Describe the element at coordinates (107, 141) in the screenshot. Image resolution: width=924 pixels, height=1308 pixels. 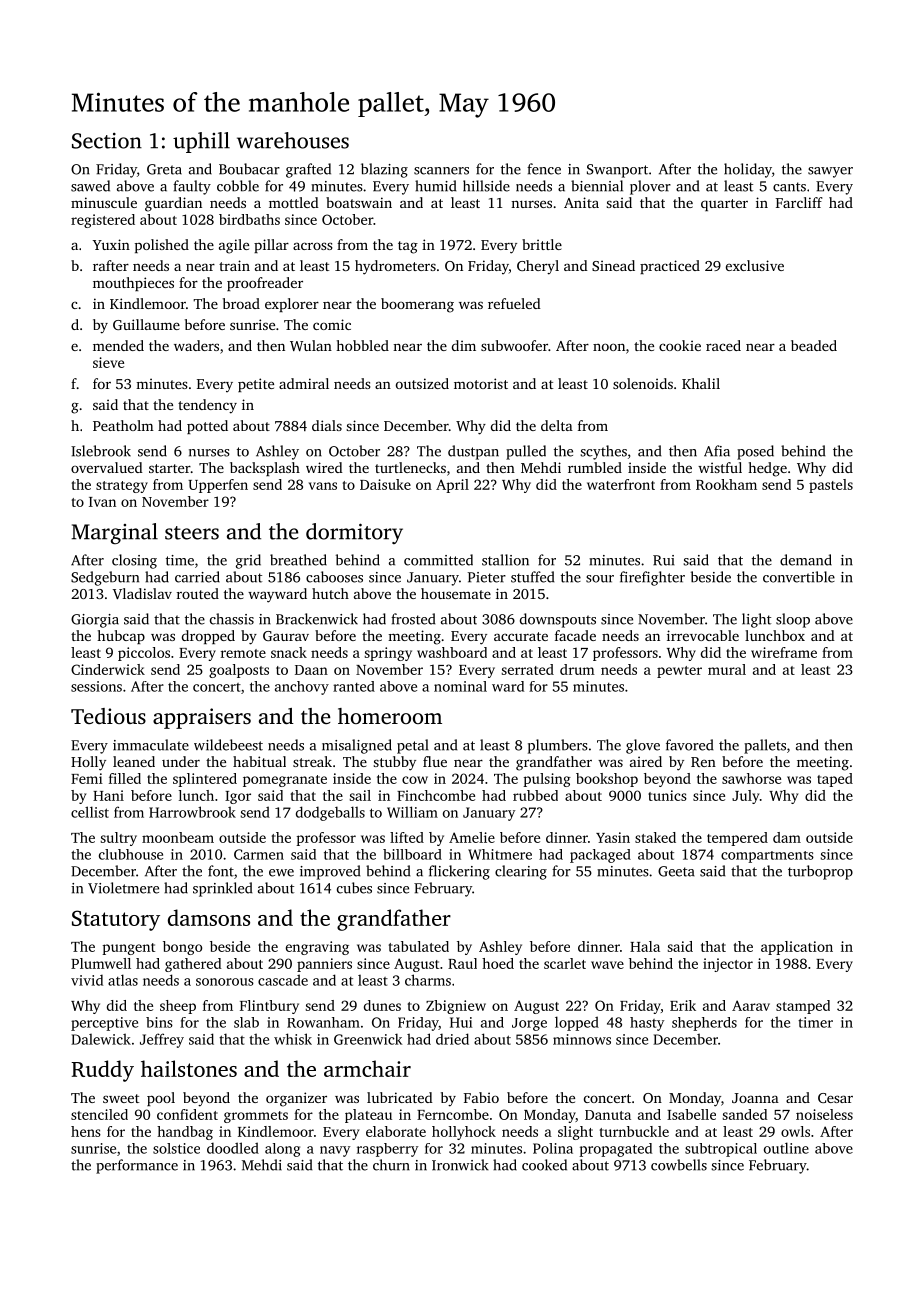
I see `Section` at that location.
